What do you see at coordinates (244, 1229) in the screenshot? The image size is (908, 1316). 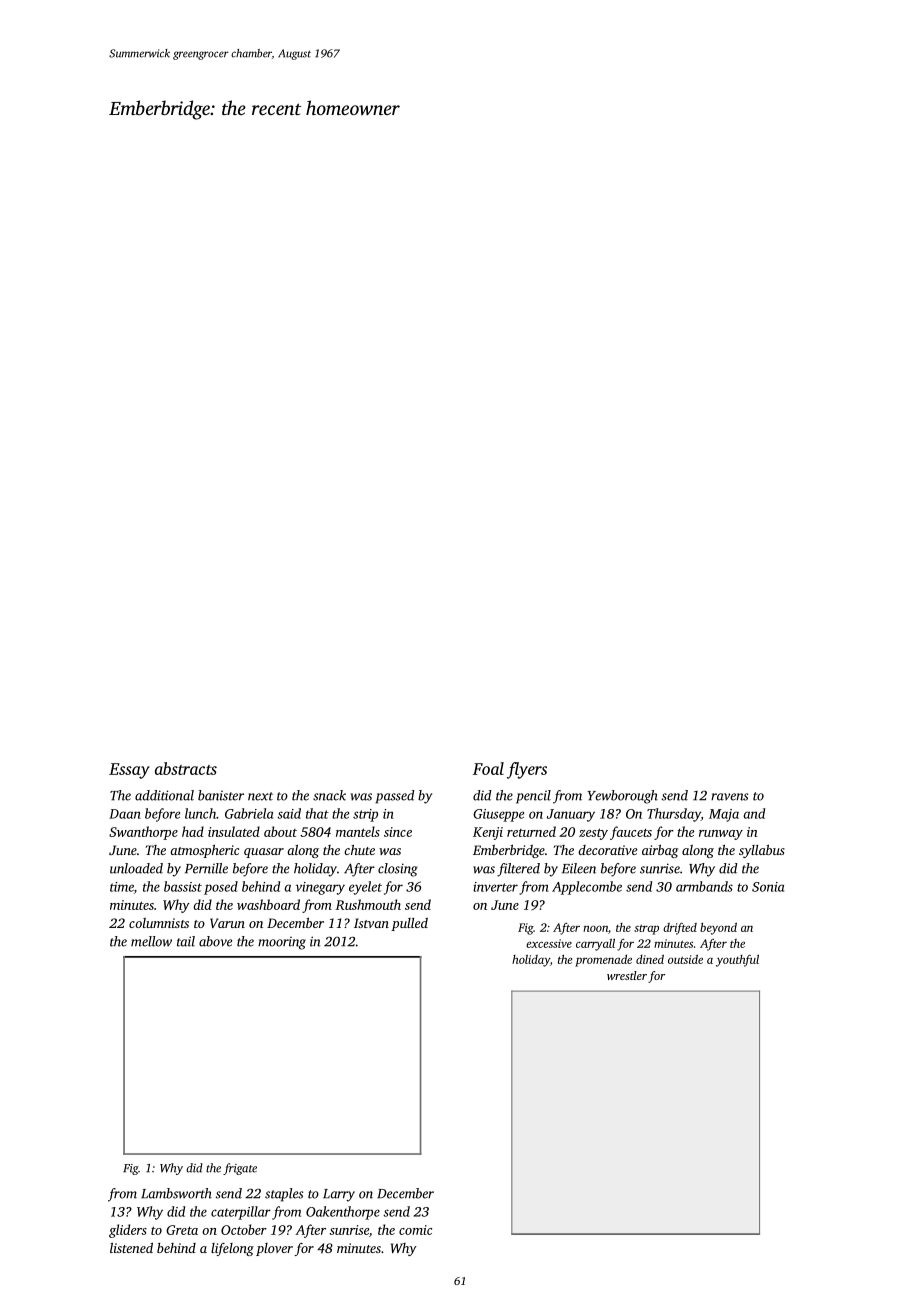 I see `October` at bounding box center [244, 1229].
